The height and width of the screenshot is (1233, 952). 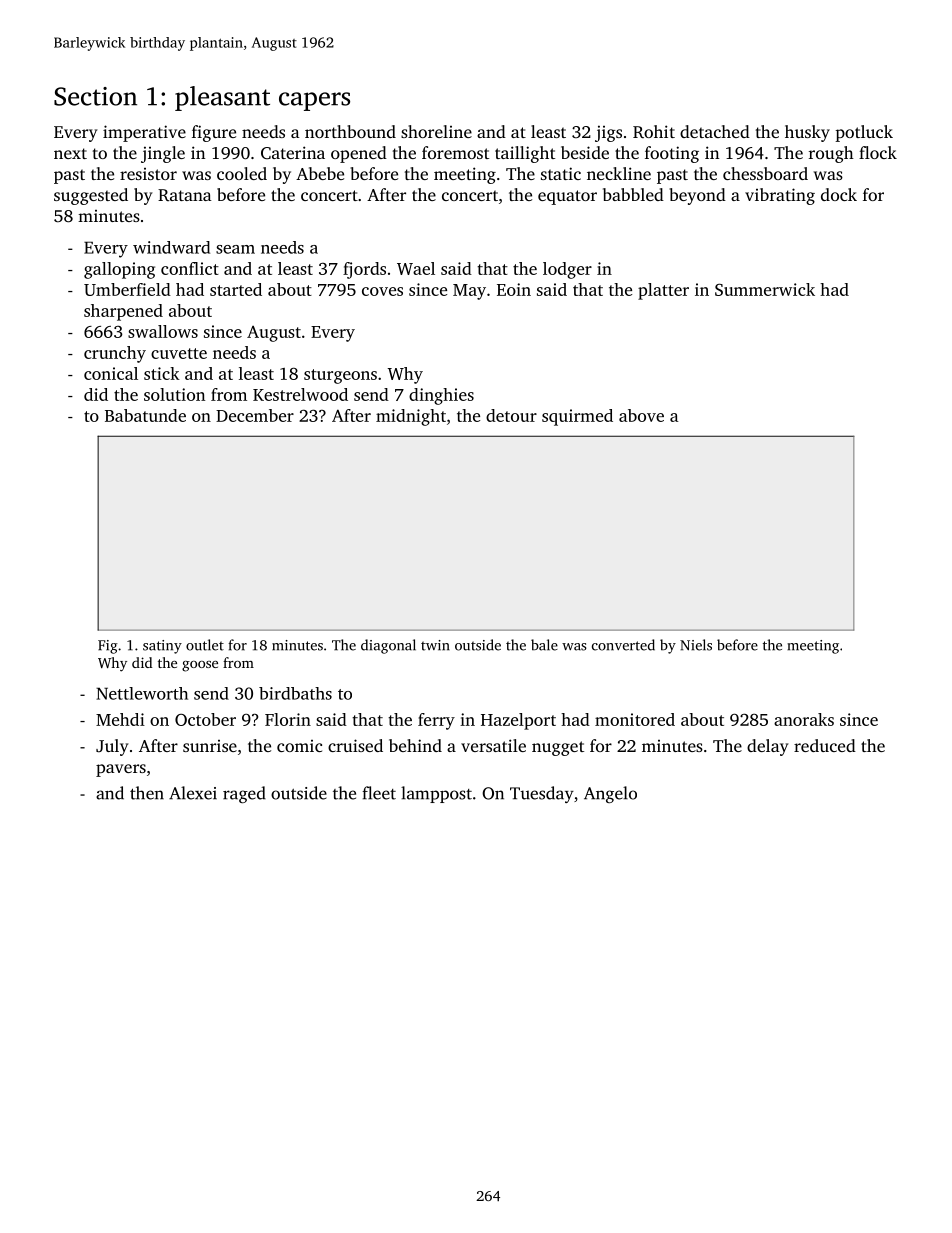 I want to click on fleet, so click(x=379, y=793).
